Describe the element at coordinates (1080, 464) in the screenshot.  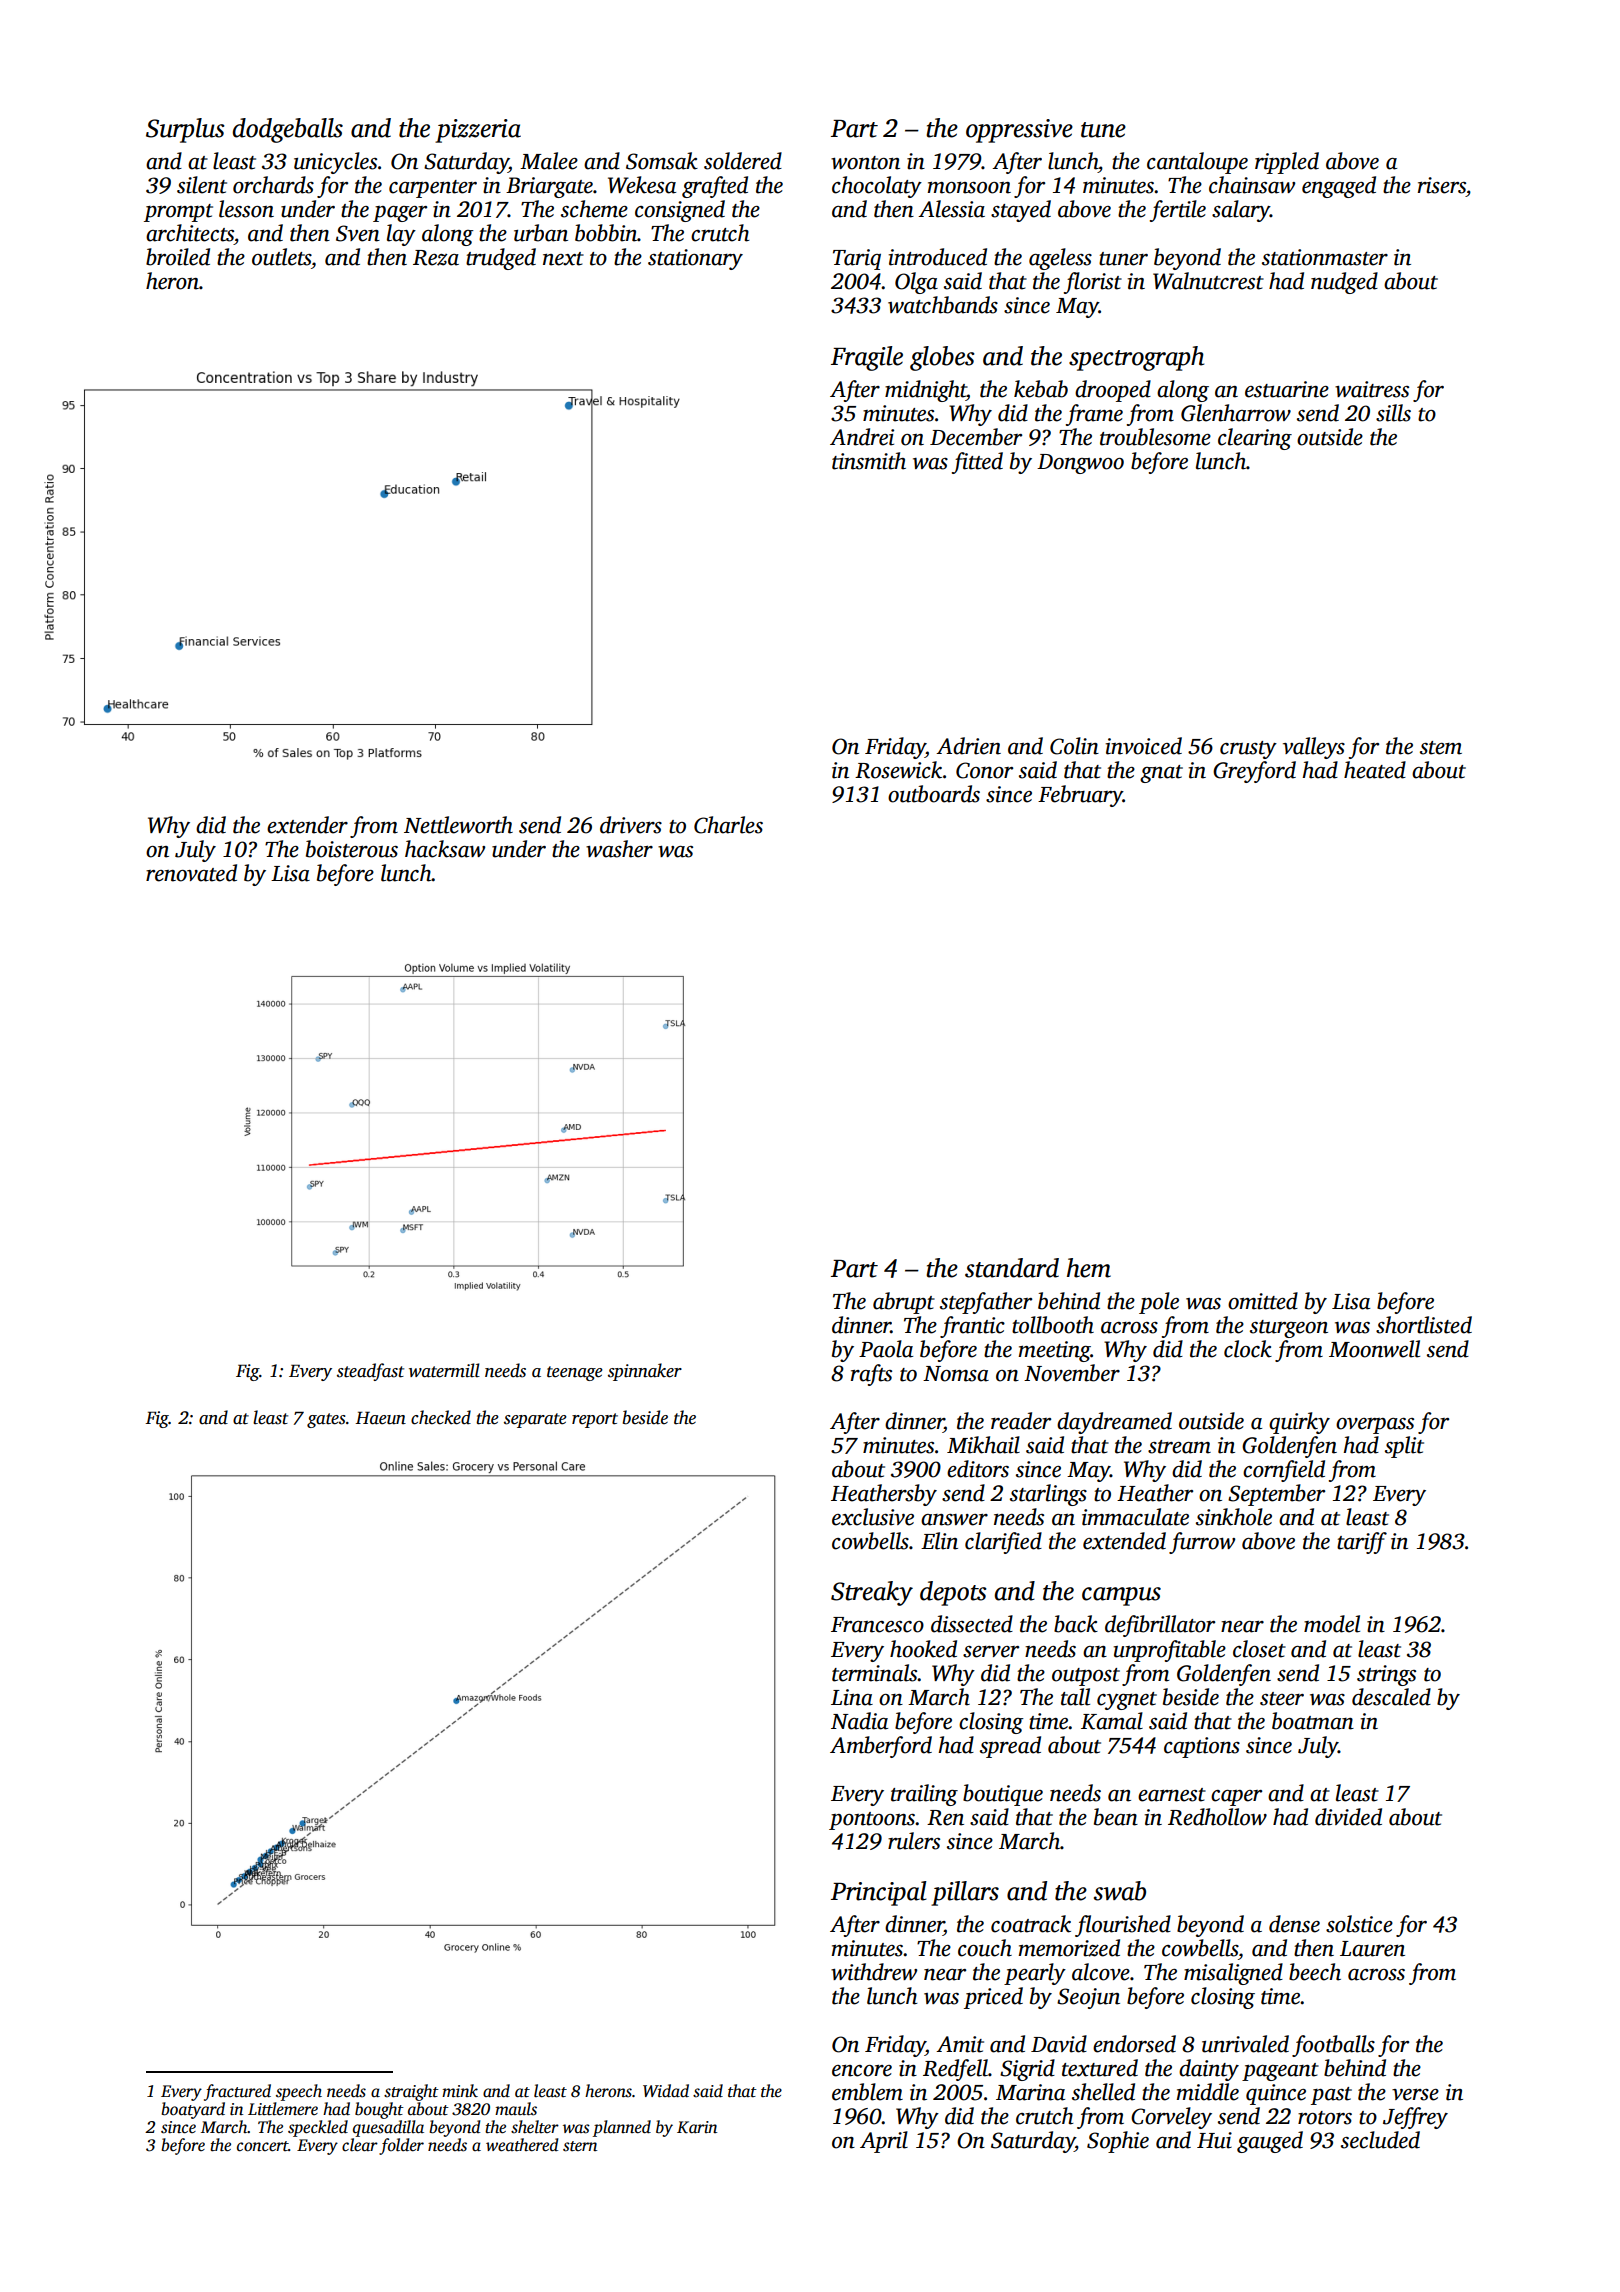
I see `Dongwoo` at that location.
